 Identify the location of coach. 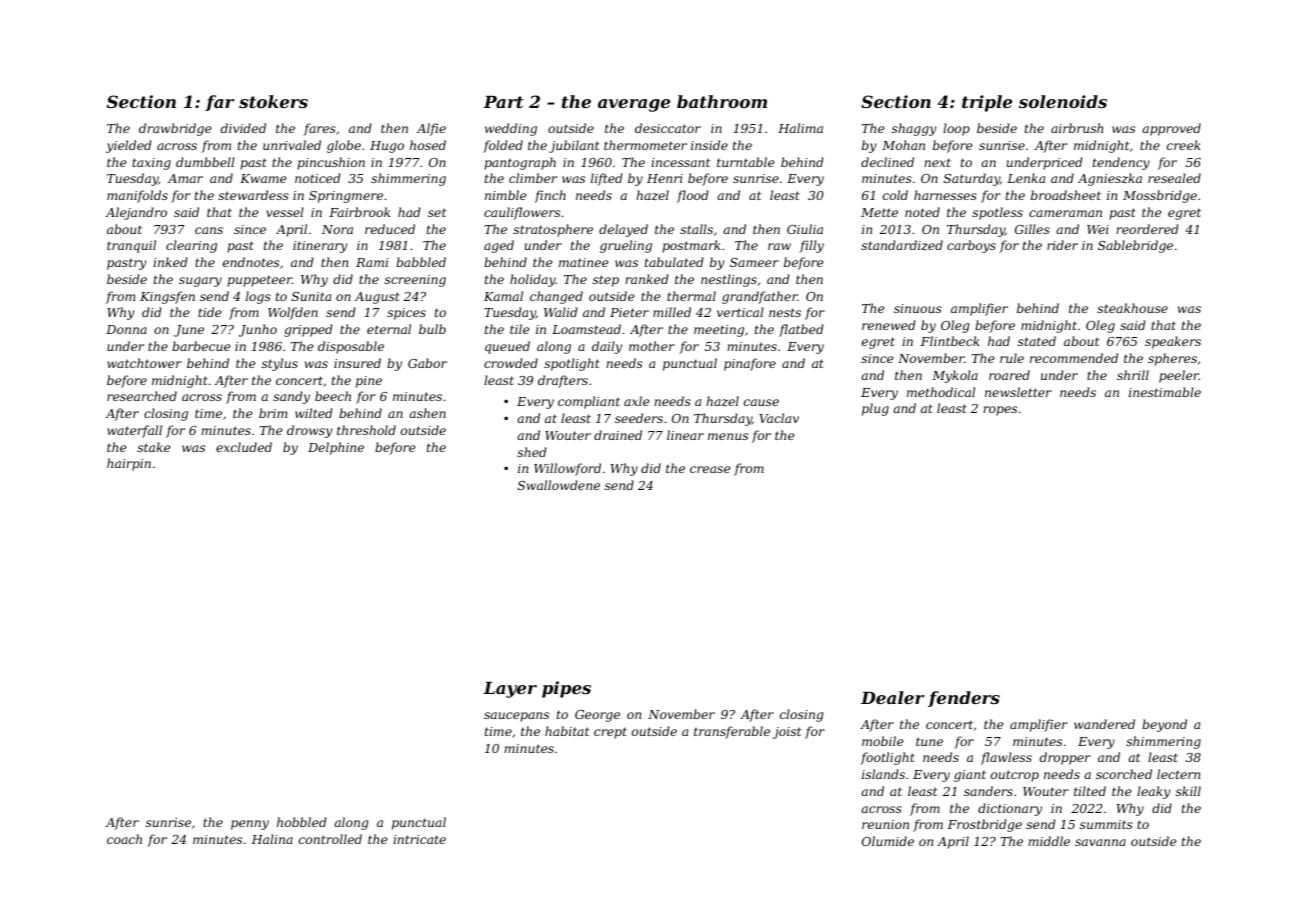
(124, 839).
